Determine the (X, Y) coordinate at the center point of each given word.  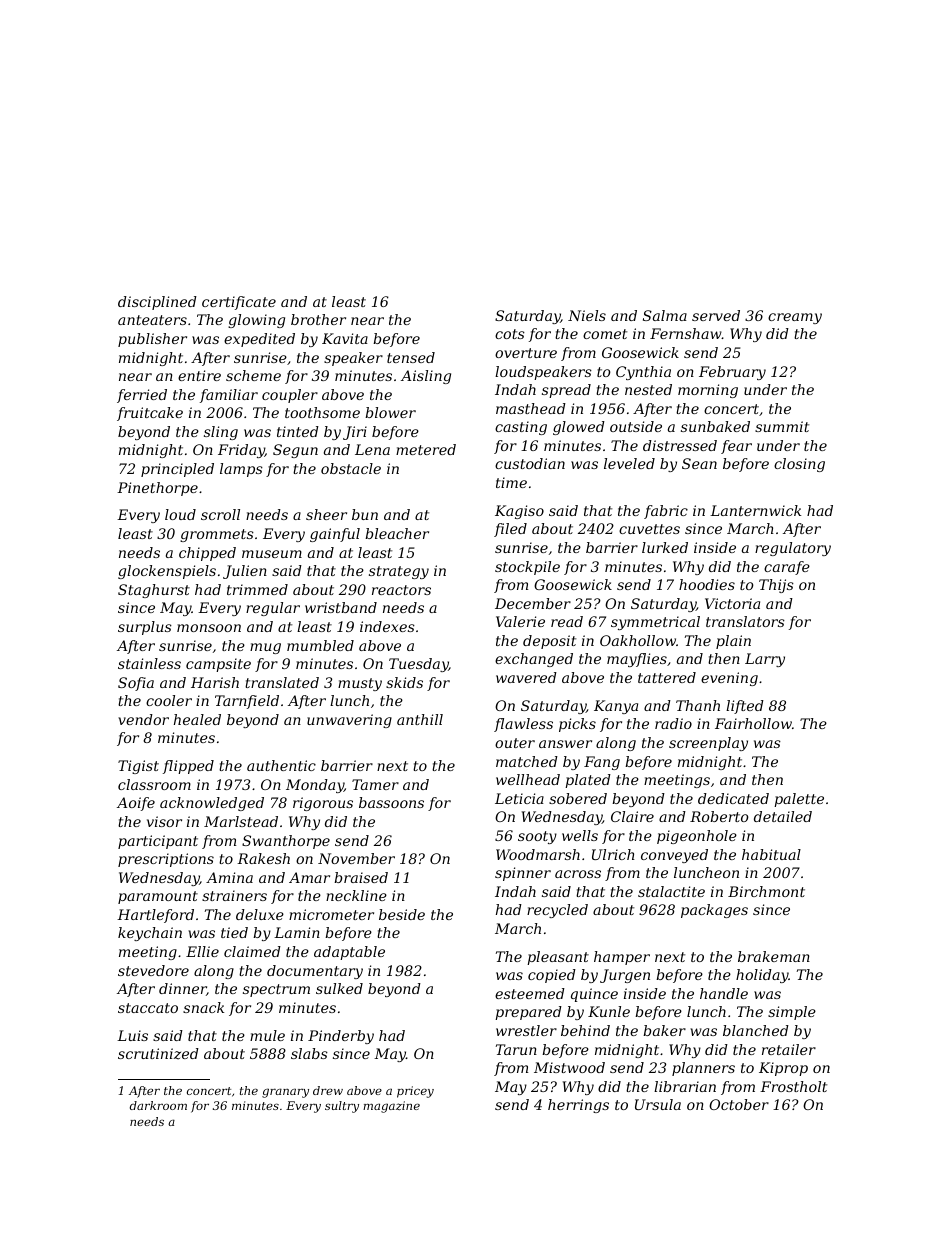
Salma (665, 315)
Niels (587, 315)
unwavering (349, 721)
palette (799, 800)
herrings (578, 1106)
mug (265, 648)
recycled (557, 911)
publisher (152, 340)
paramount (158, 897)
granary (285, 1093)
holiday (762, 976)
